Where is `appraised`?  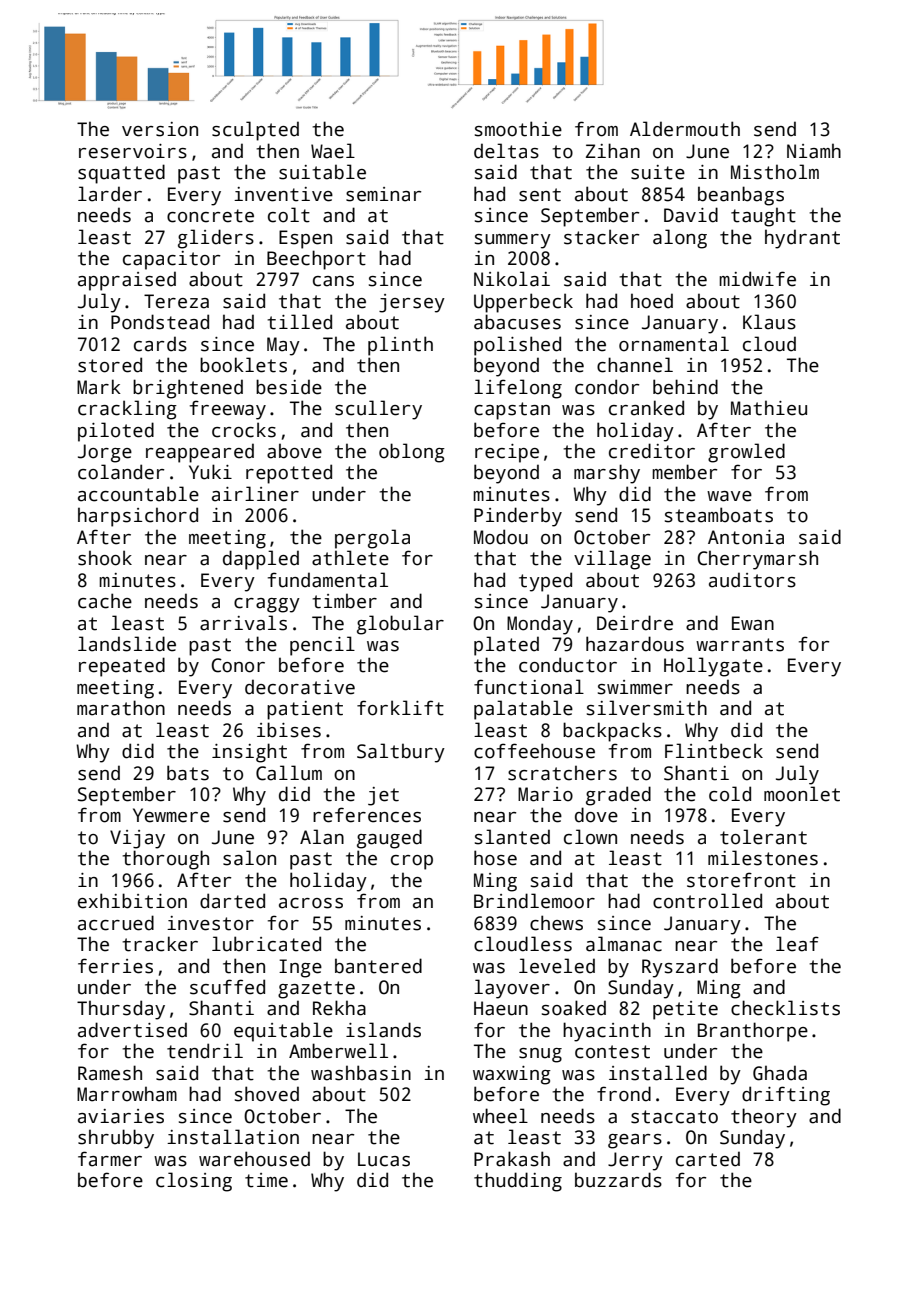 appraised is located at coordinates (127, 281).
